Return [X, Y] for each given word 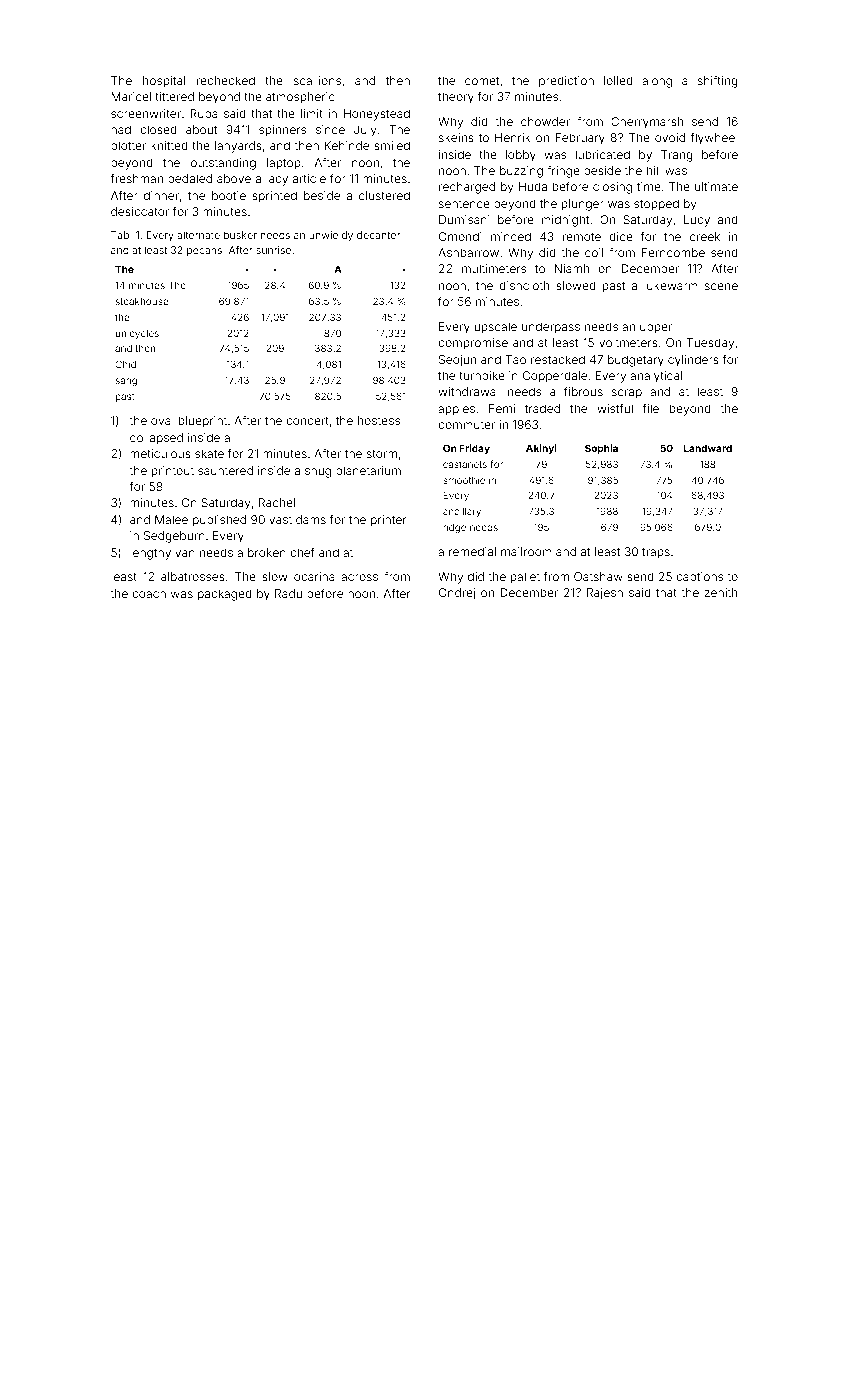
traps [656, 553]
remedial [472, 551]
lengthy [150, 554]
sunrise [273, 250]
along [657, 82]
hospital [164, 82]
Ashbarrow [468, 252]
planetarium [368, 471]
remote [582, 237]
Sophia [601, 449]
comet [482, 81]
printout [173, 472]
